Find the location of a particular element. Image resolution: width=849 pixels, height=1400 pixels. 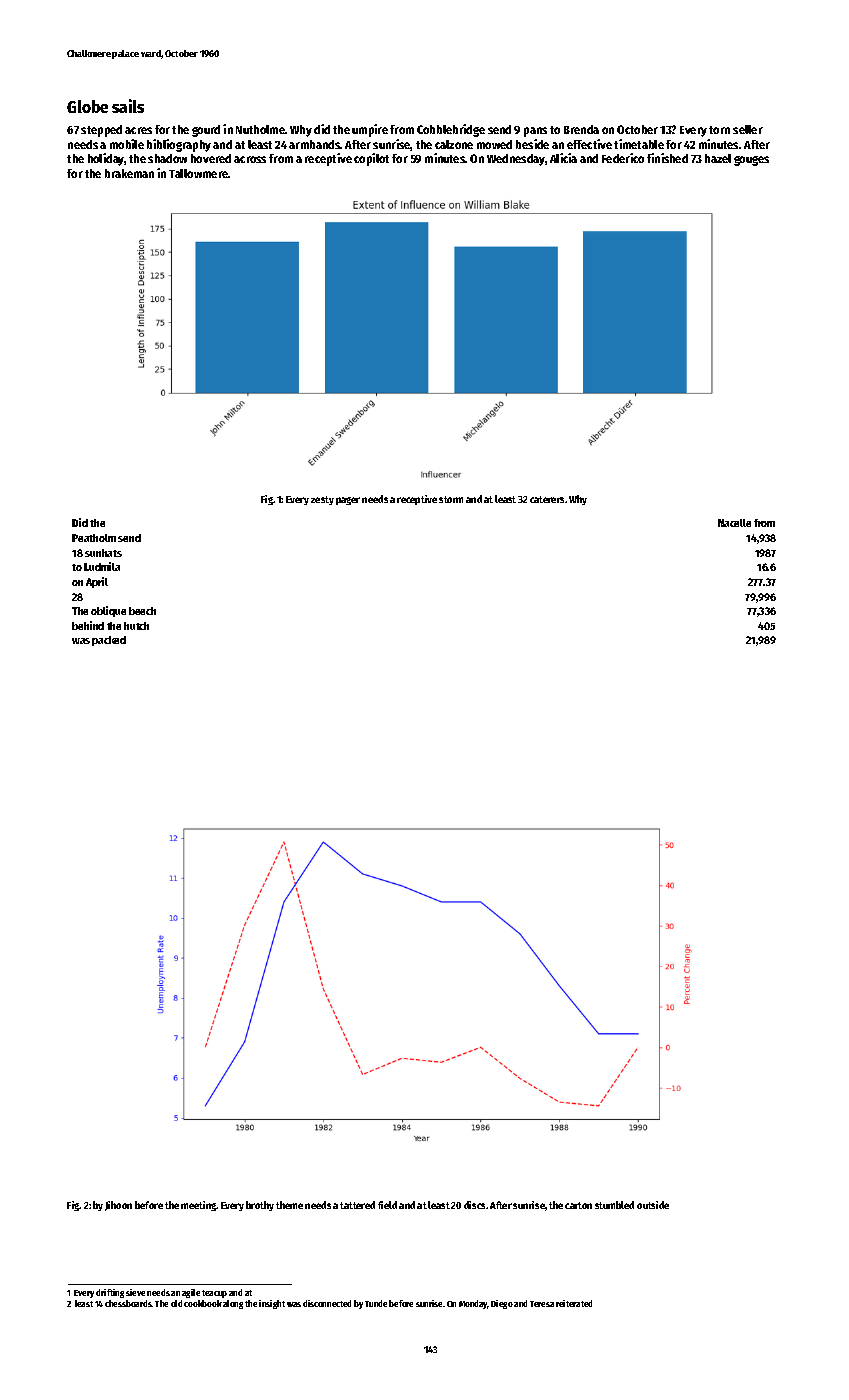

Diego is located at coordinates (502, 1304).
